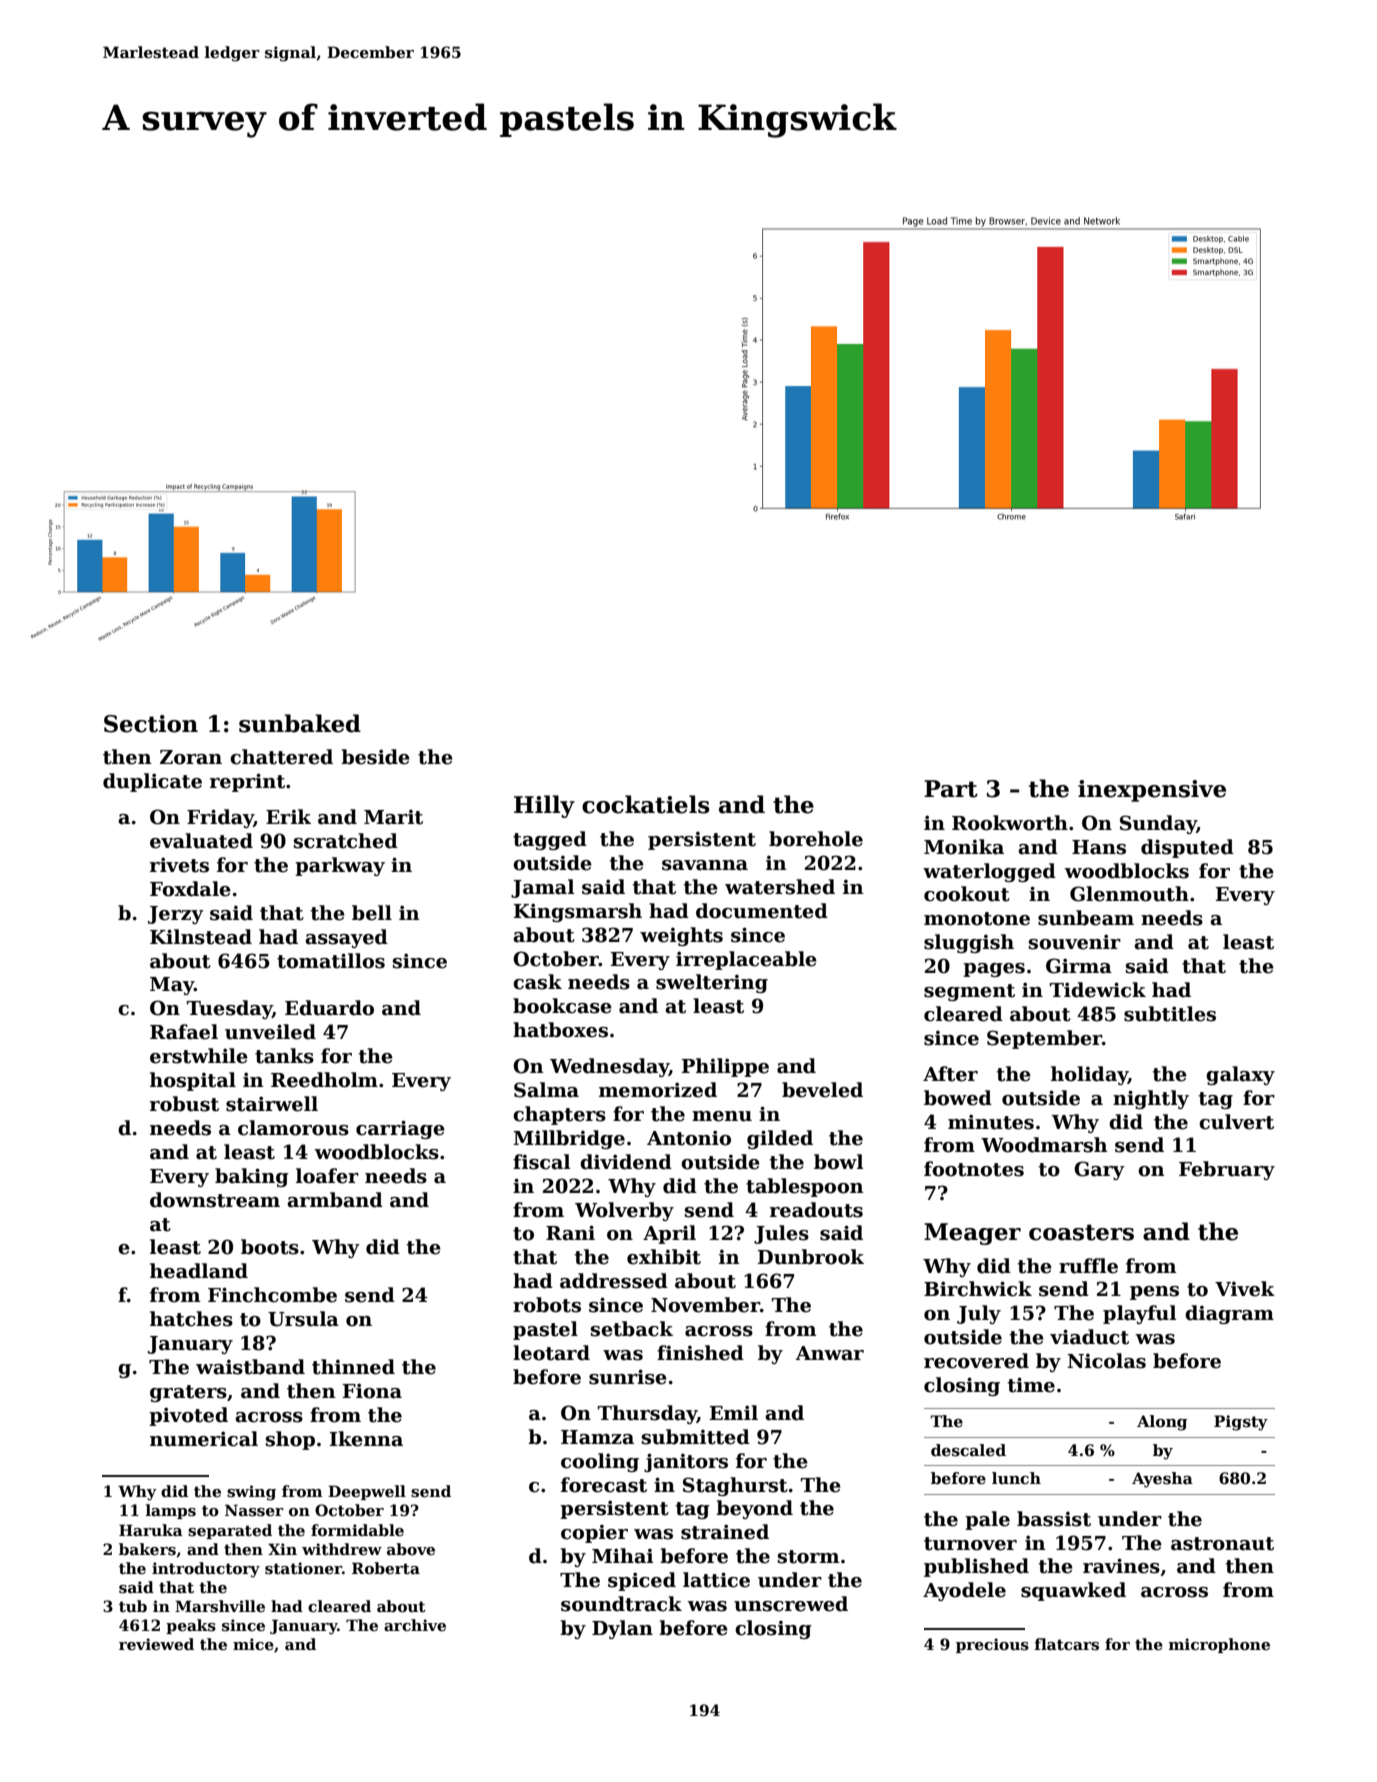 The image size is (1377, 1782). Describe the element at coordinates (300, 723) in the image. I see `sunbaked` at that location.
